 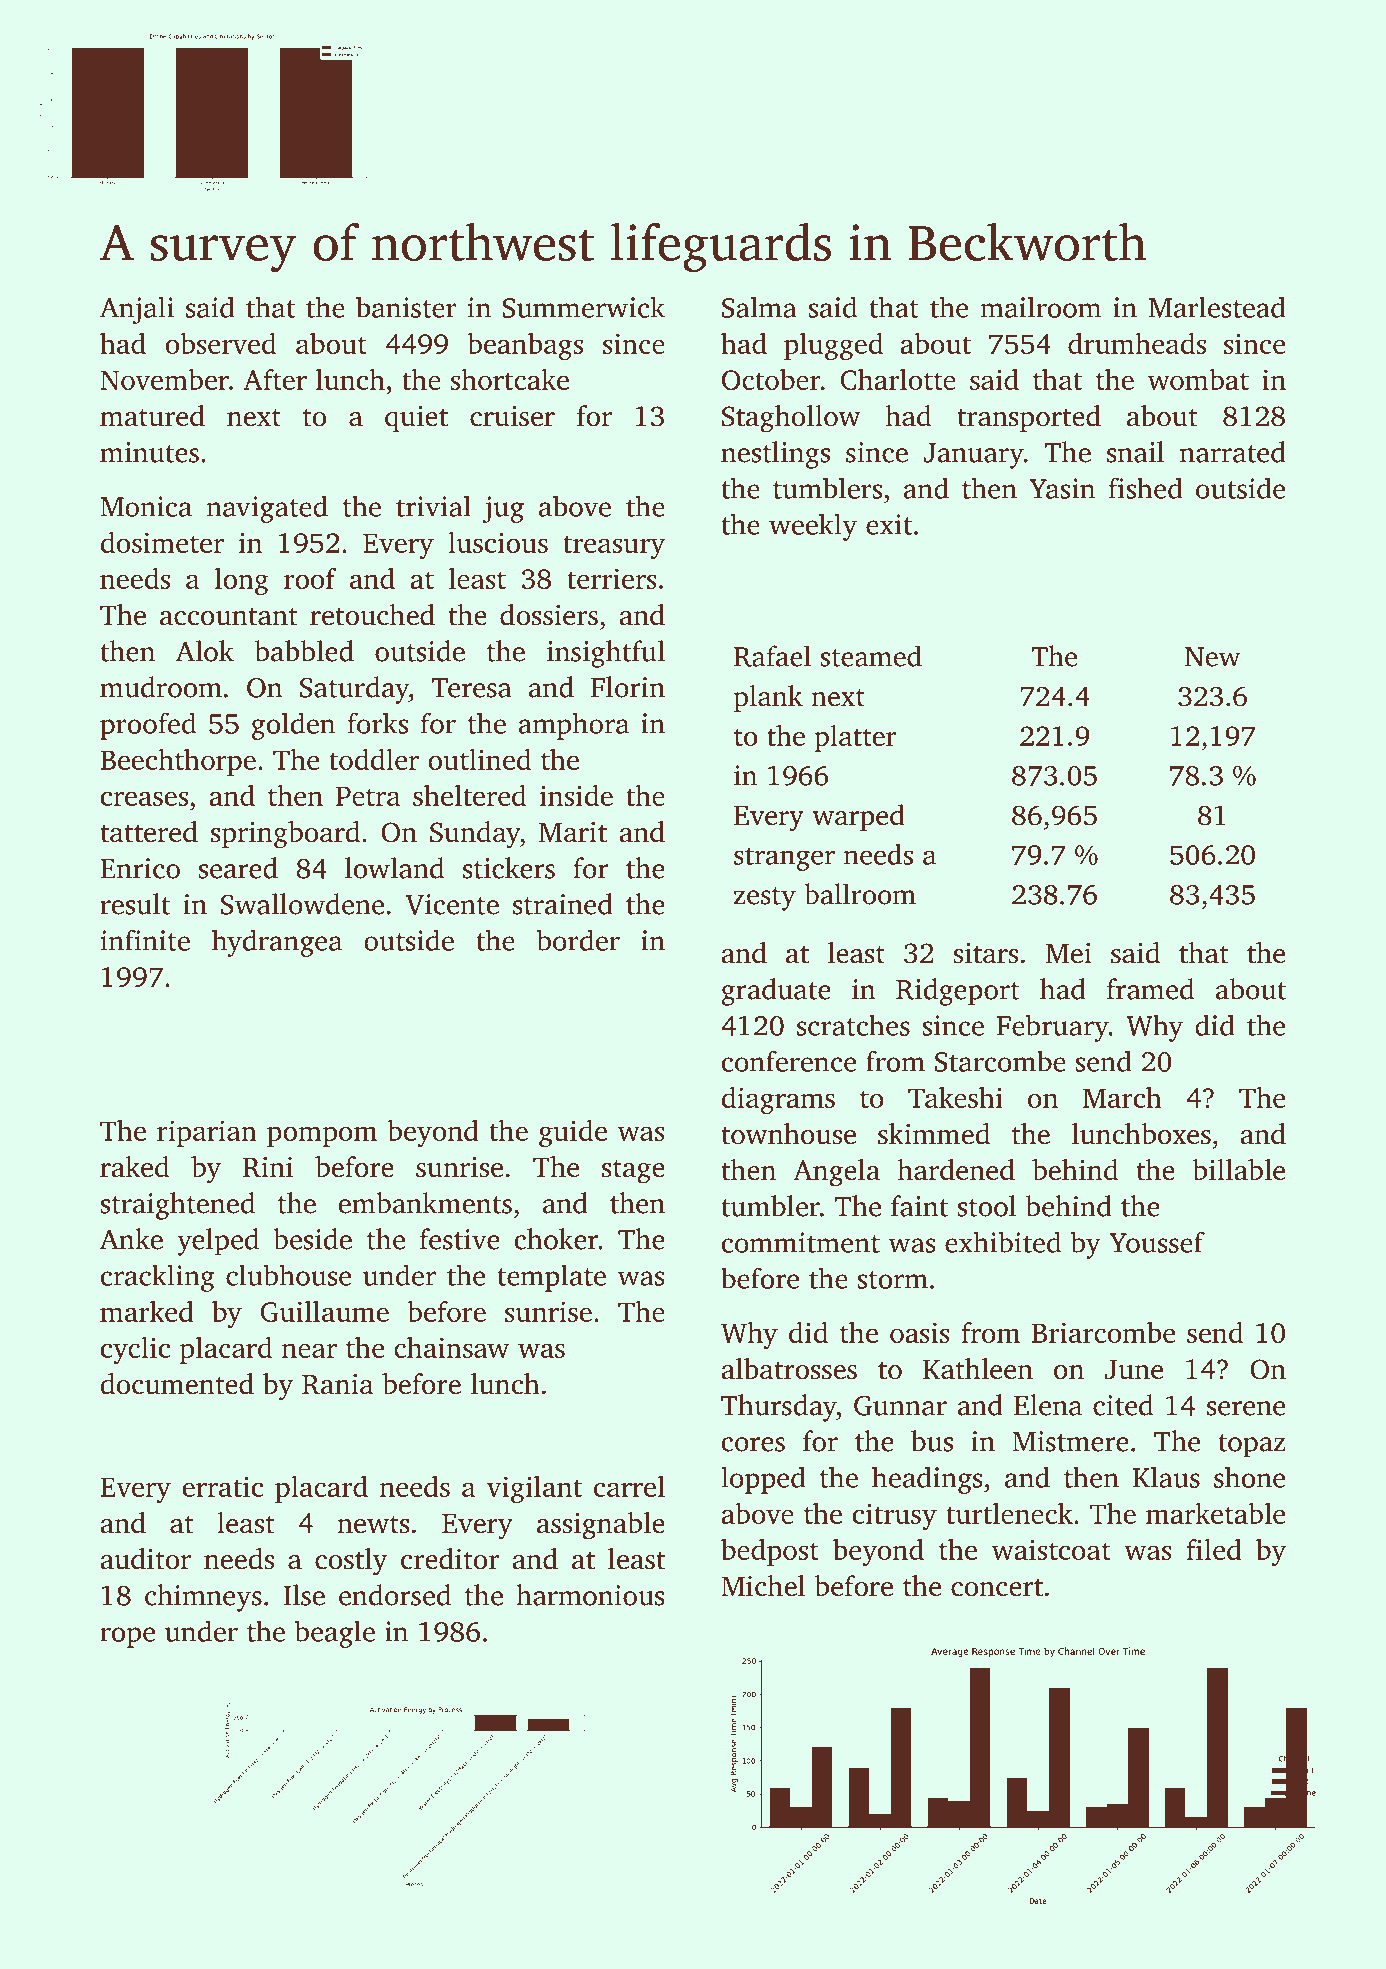 I want to click on Salma, so click(x=759, y=307).
